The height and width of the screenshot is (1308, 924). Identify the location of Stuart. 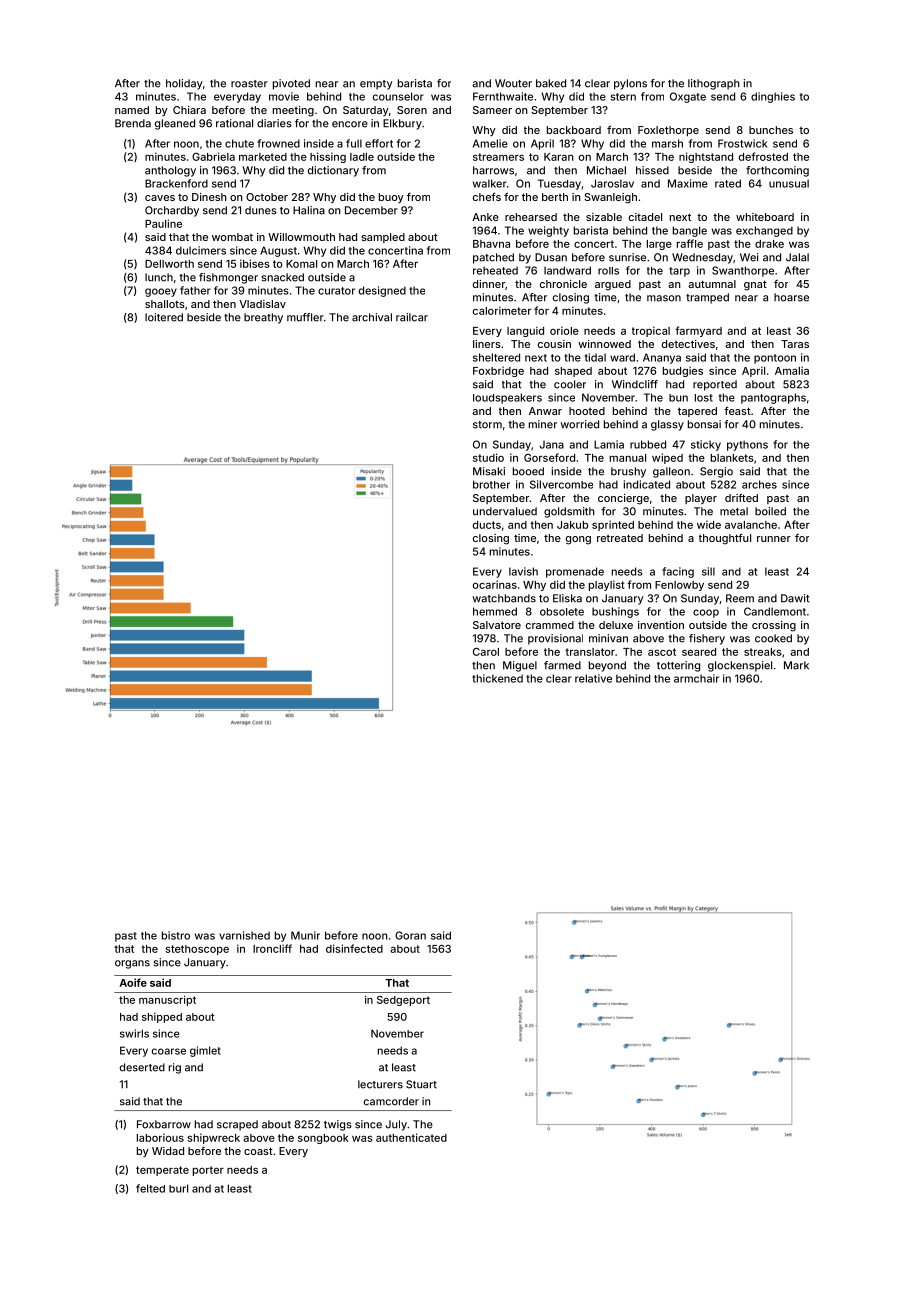
(421, 1084).
